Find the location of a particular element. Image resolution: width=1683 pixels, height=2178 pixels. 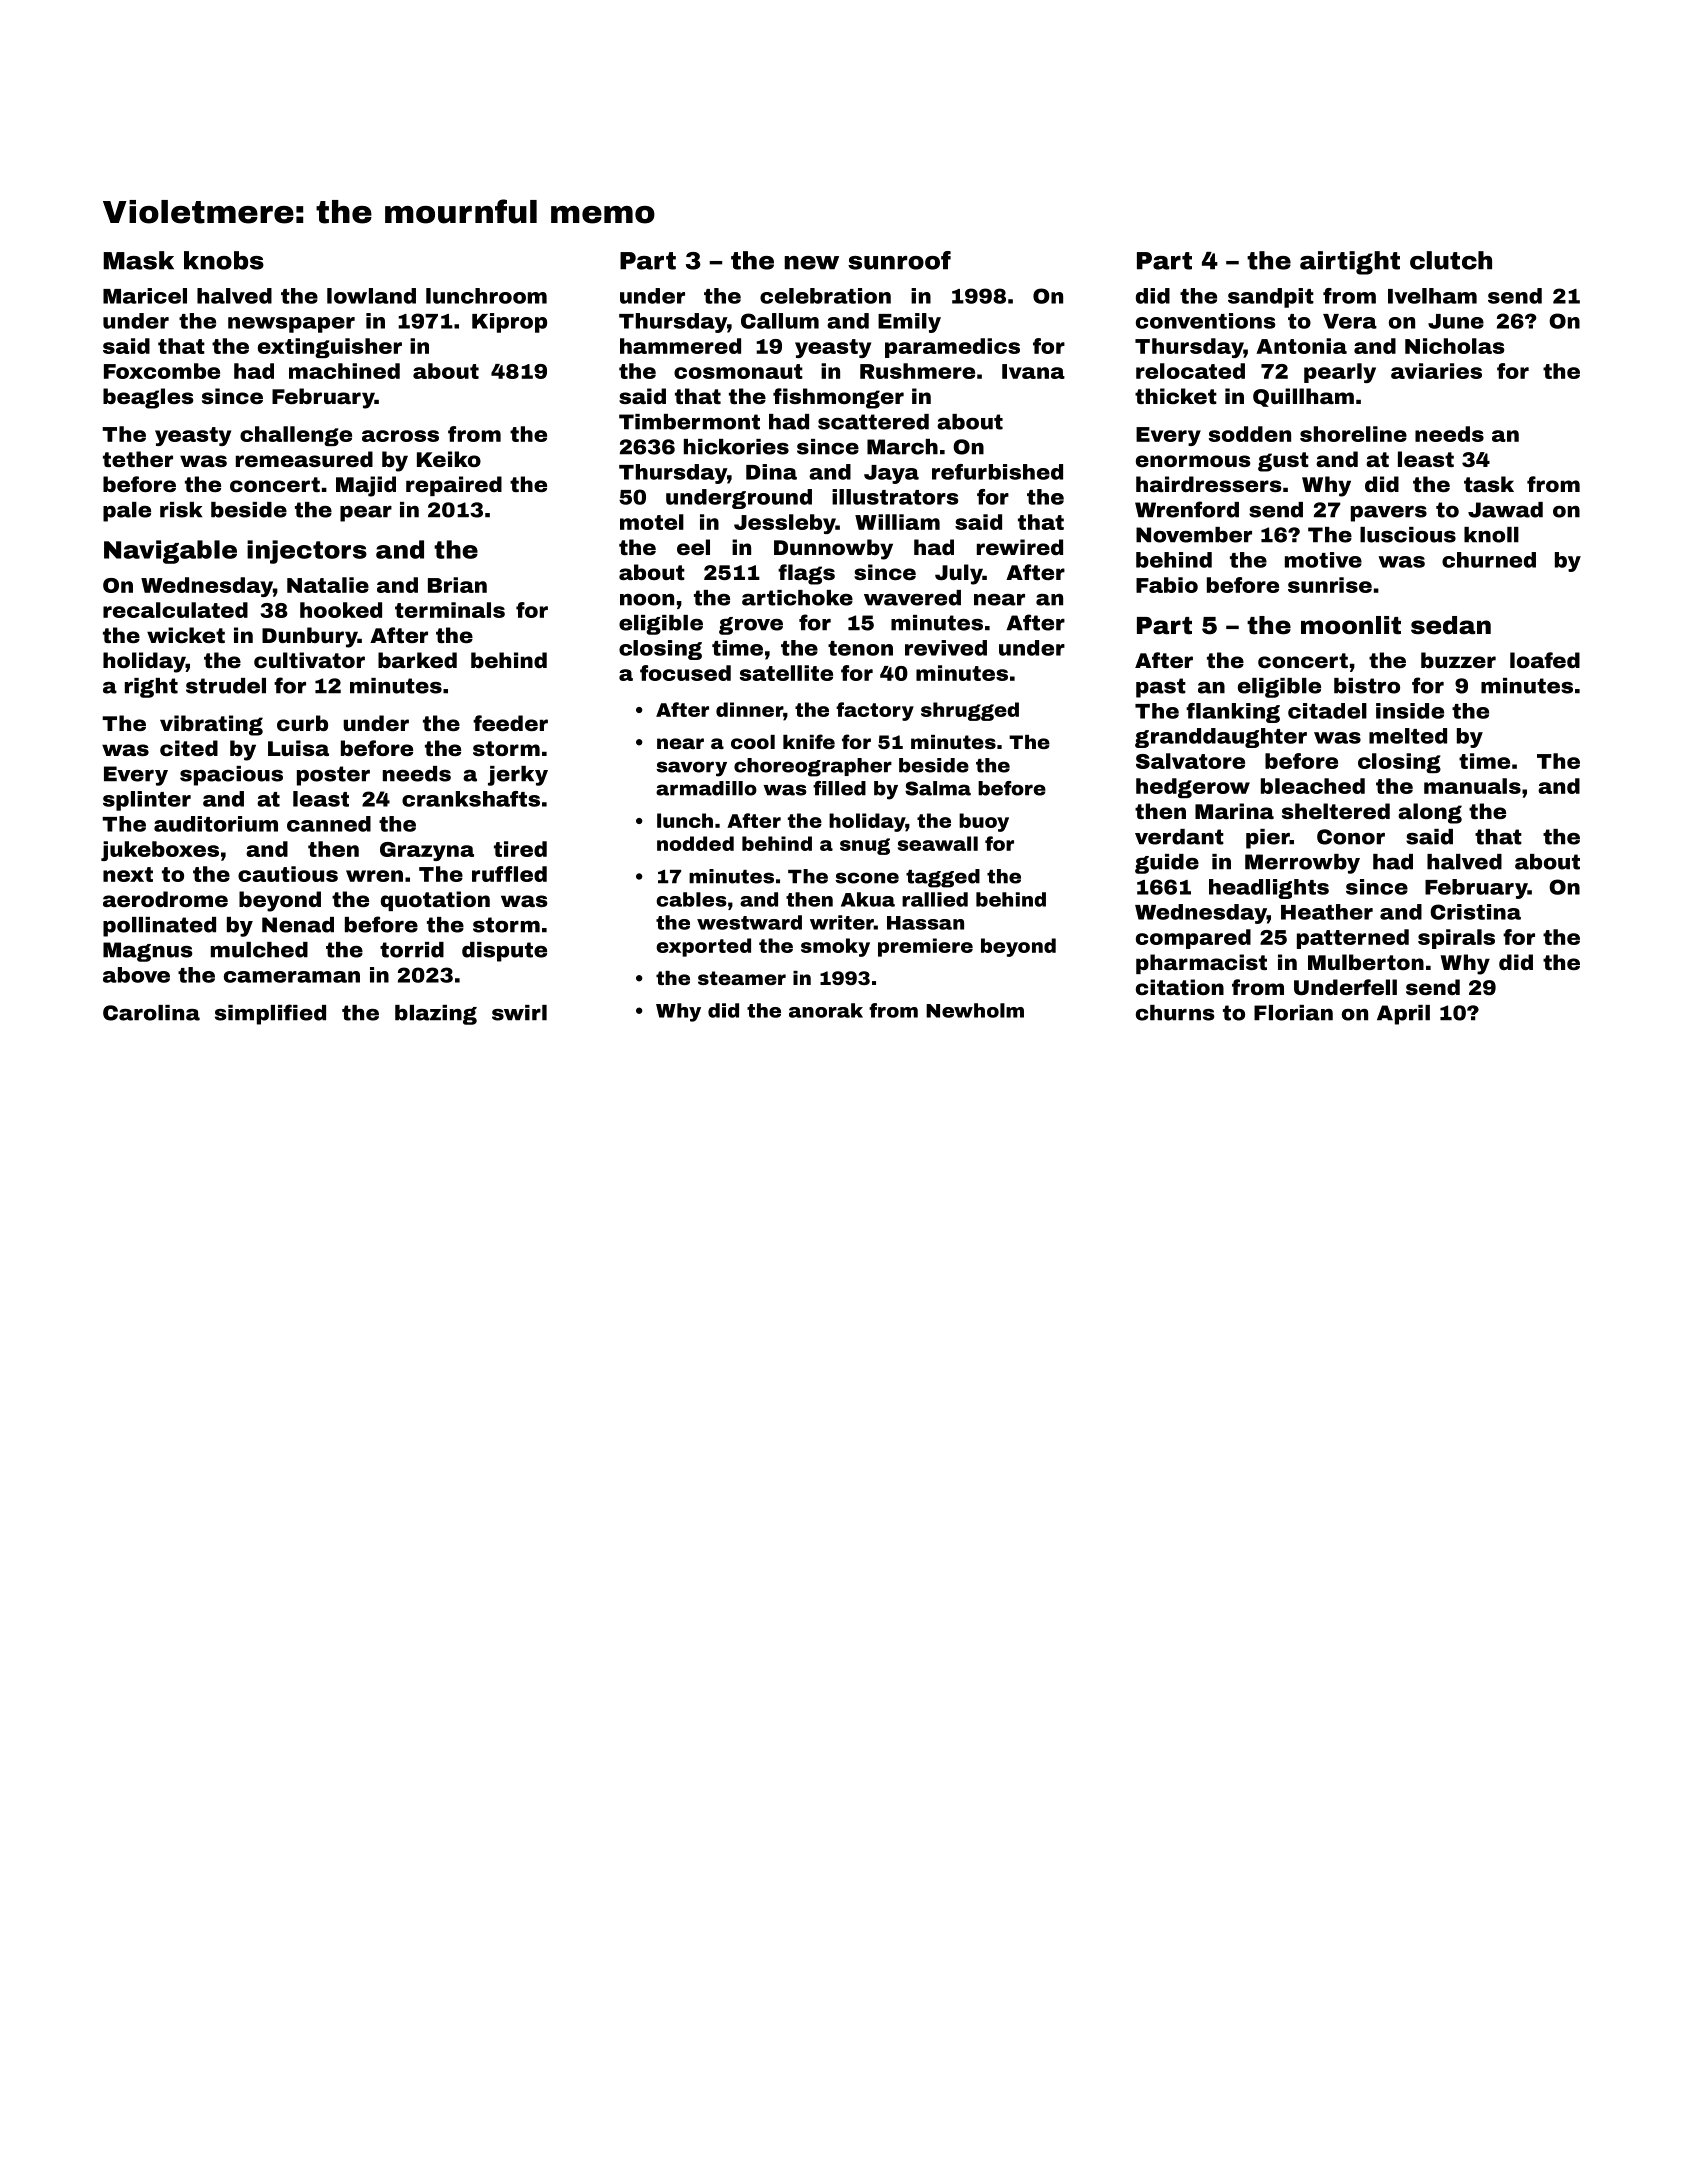

knoll is located at coordinates (1491, 535).
